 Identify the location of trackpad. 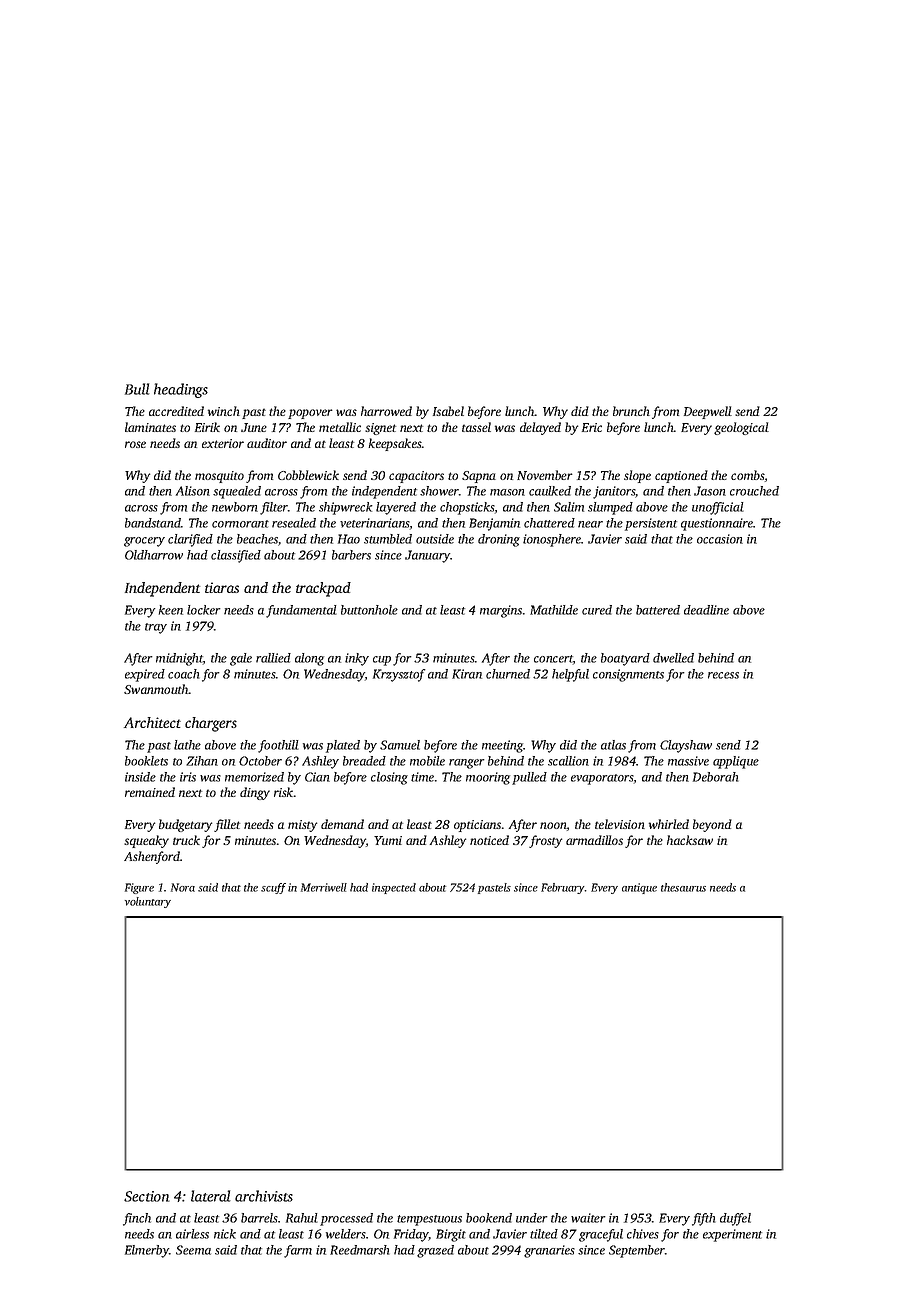
(323, 589).
